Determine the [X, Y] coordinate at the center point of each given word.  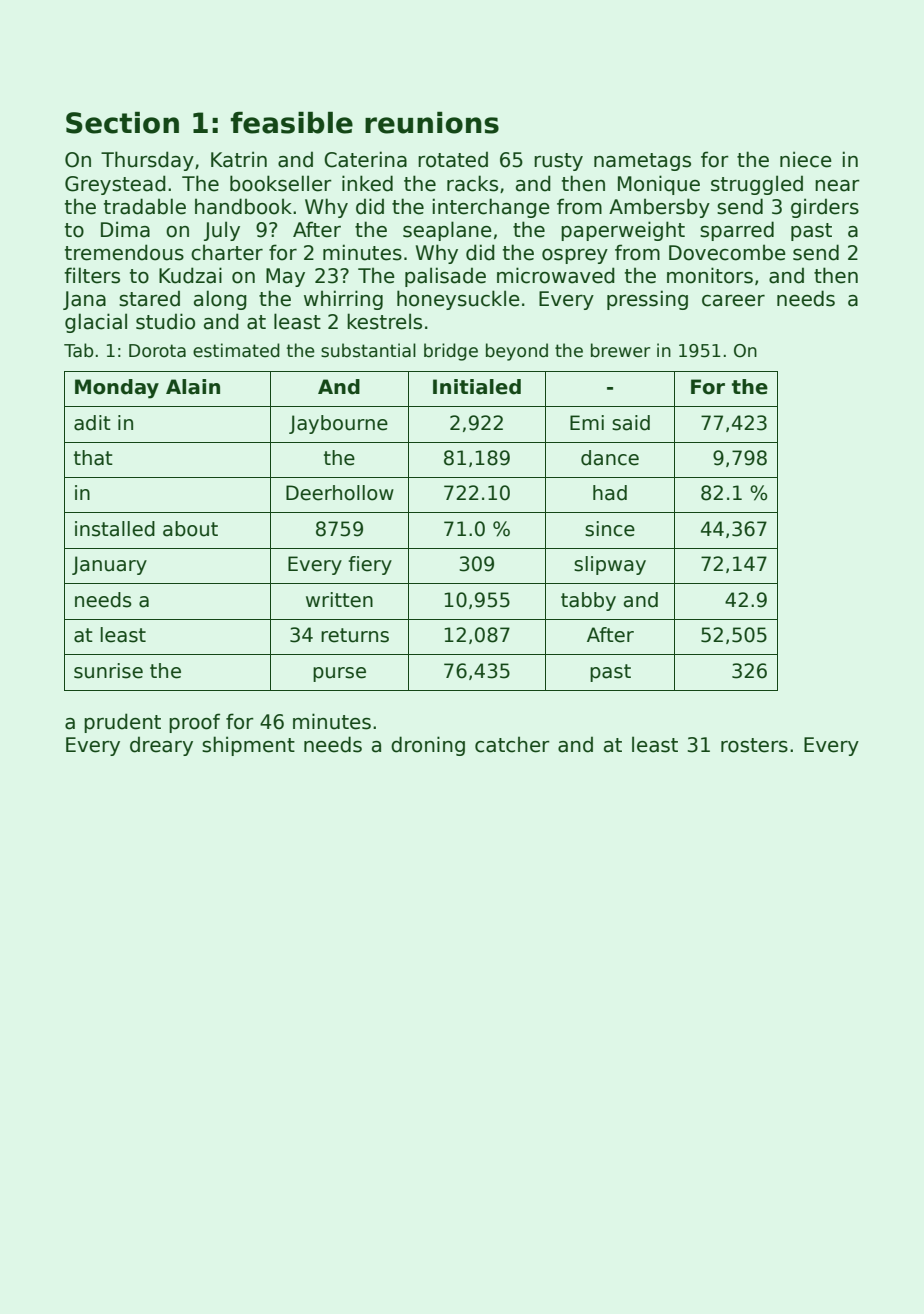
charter [227, 252]
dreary [161, 746]
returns [355, 635]
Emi [587, 422]
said [631, 423]
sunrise [108, 671]
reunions [432, 123]
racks [472, 183]
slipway [610, 565]
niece [806, 159]
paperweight [623, 231]
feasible [292, 123]
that [93, 458]
